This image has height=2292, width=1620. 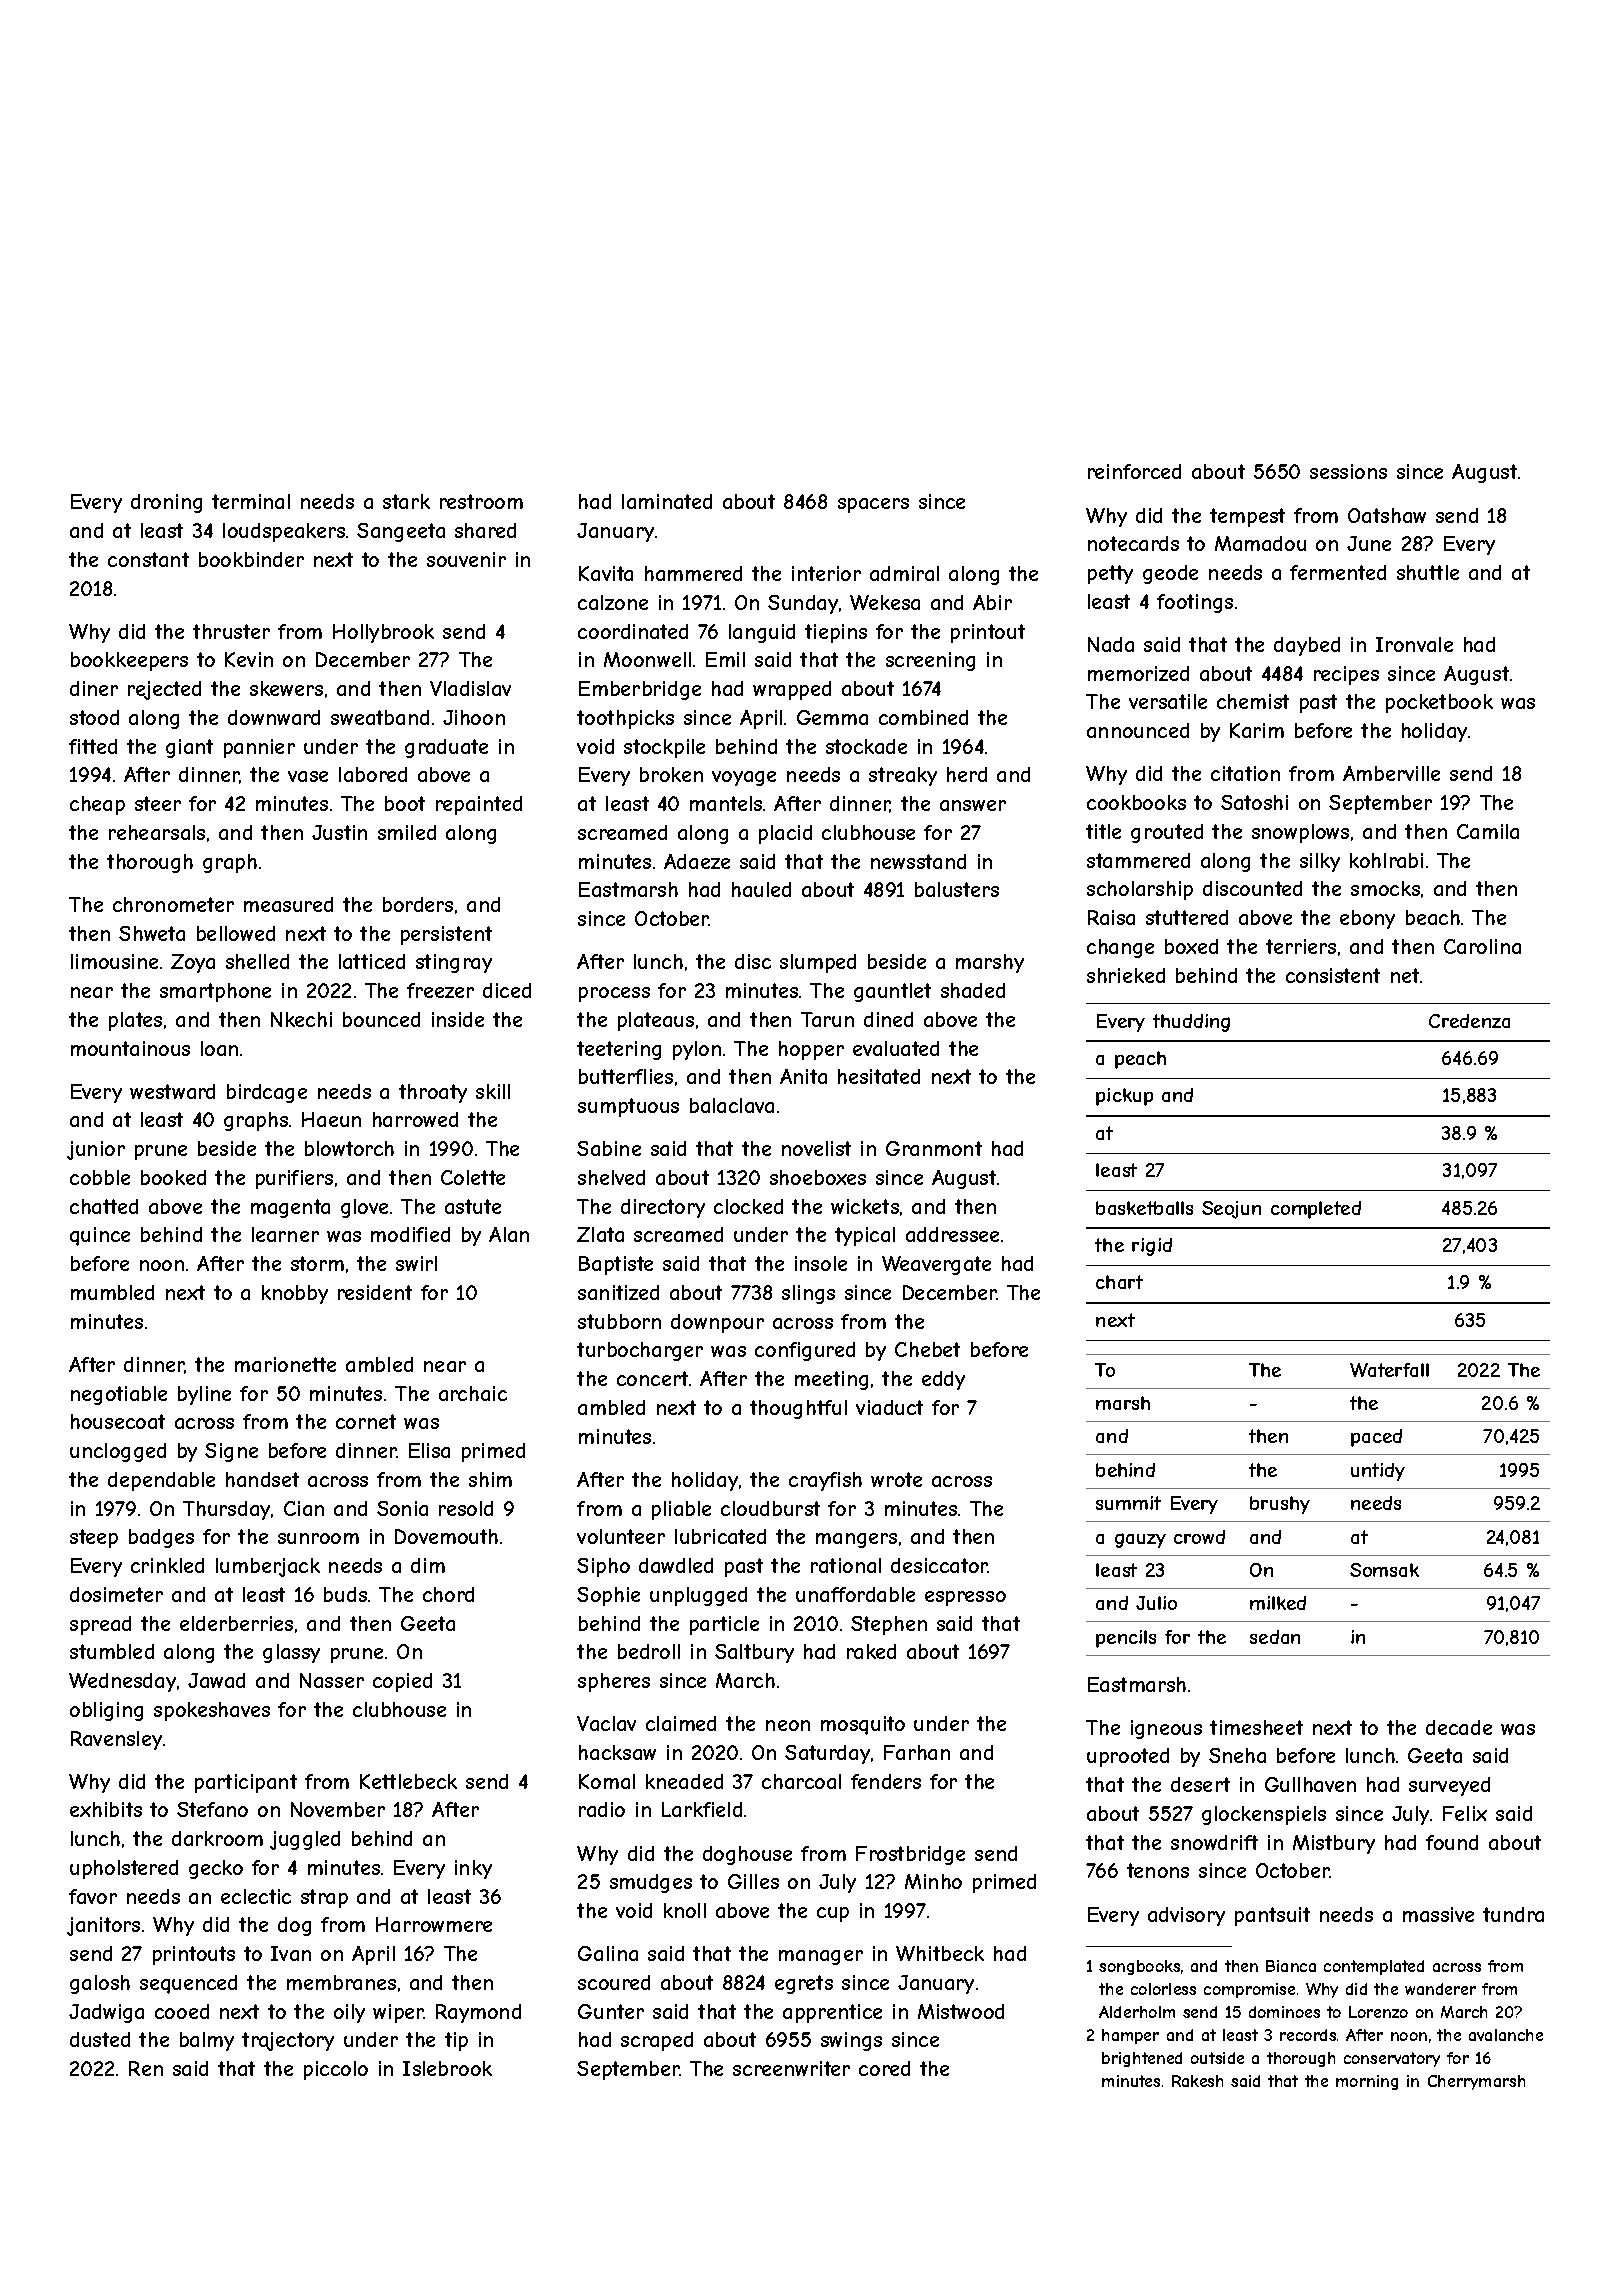 I want to click on Waterfall, so click(x=1389, y=1370).
